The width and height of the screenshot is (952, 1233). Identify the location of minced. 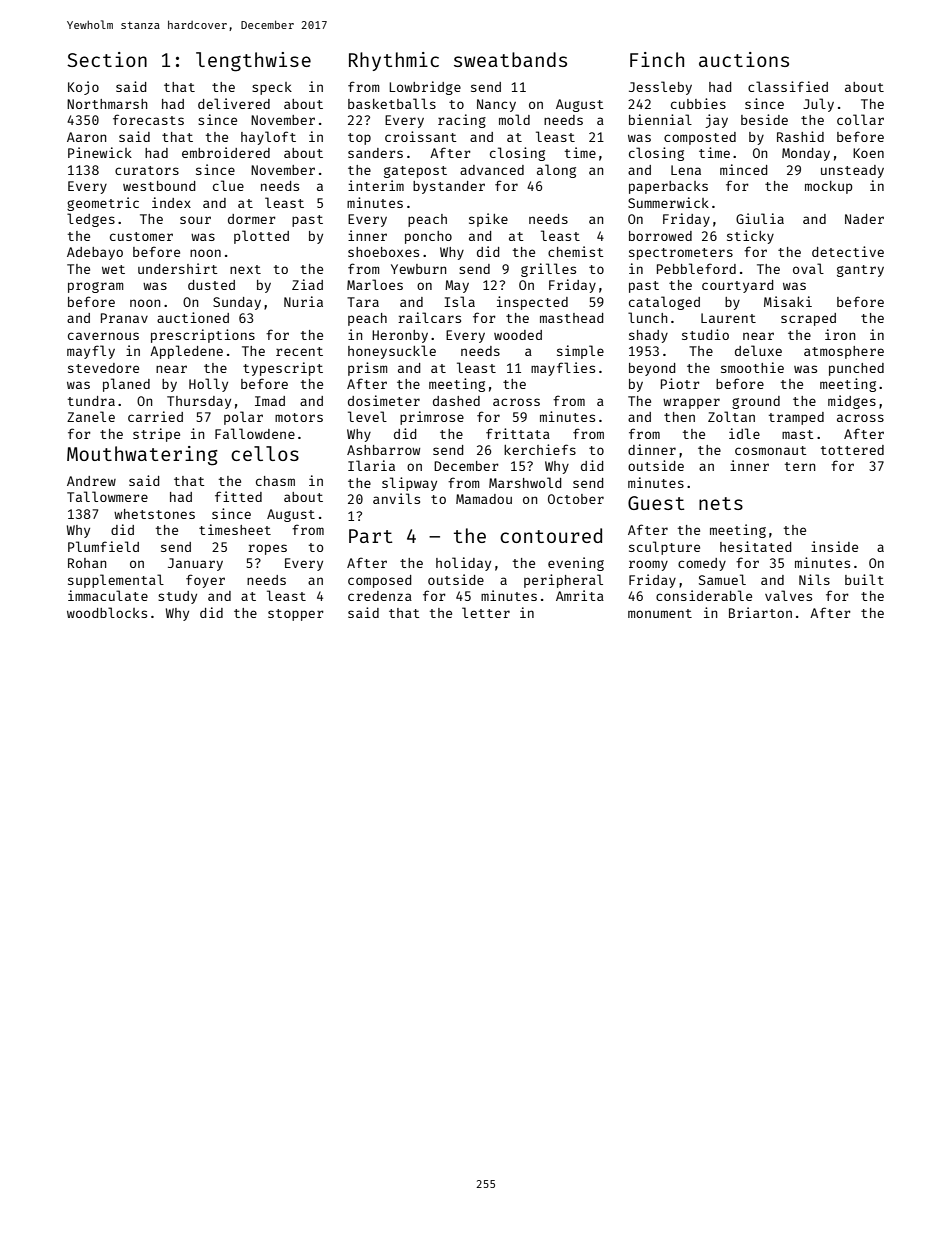
(743, 169).
